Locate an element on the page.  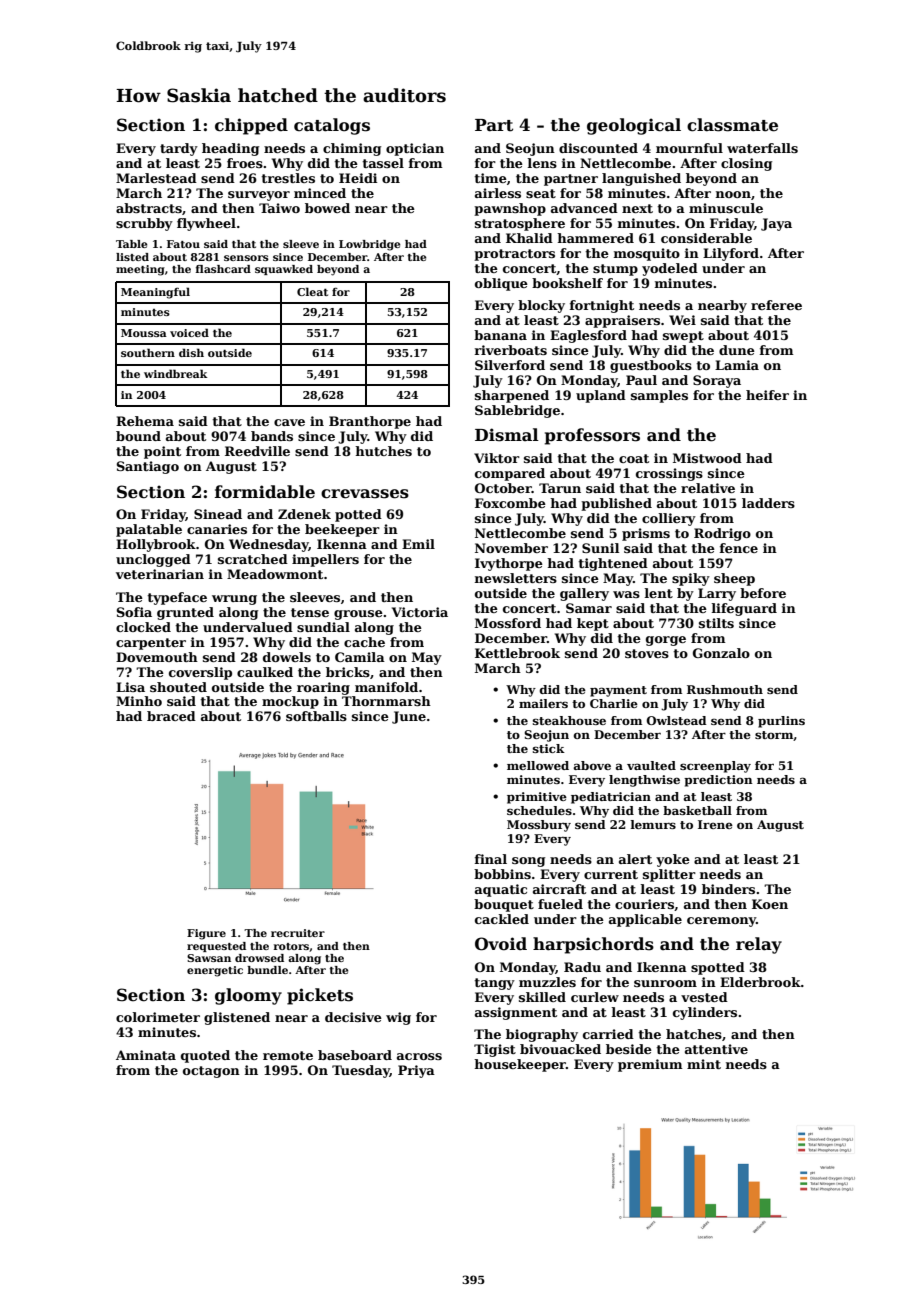
relative is located at coordinates (708, 488).
